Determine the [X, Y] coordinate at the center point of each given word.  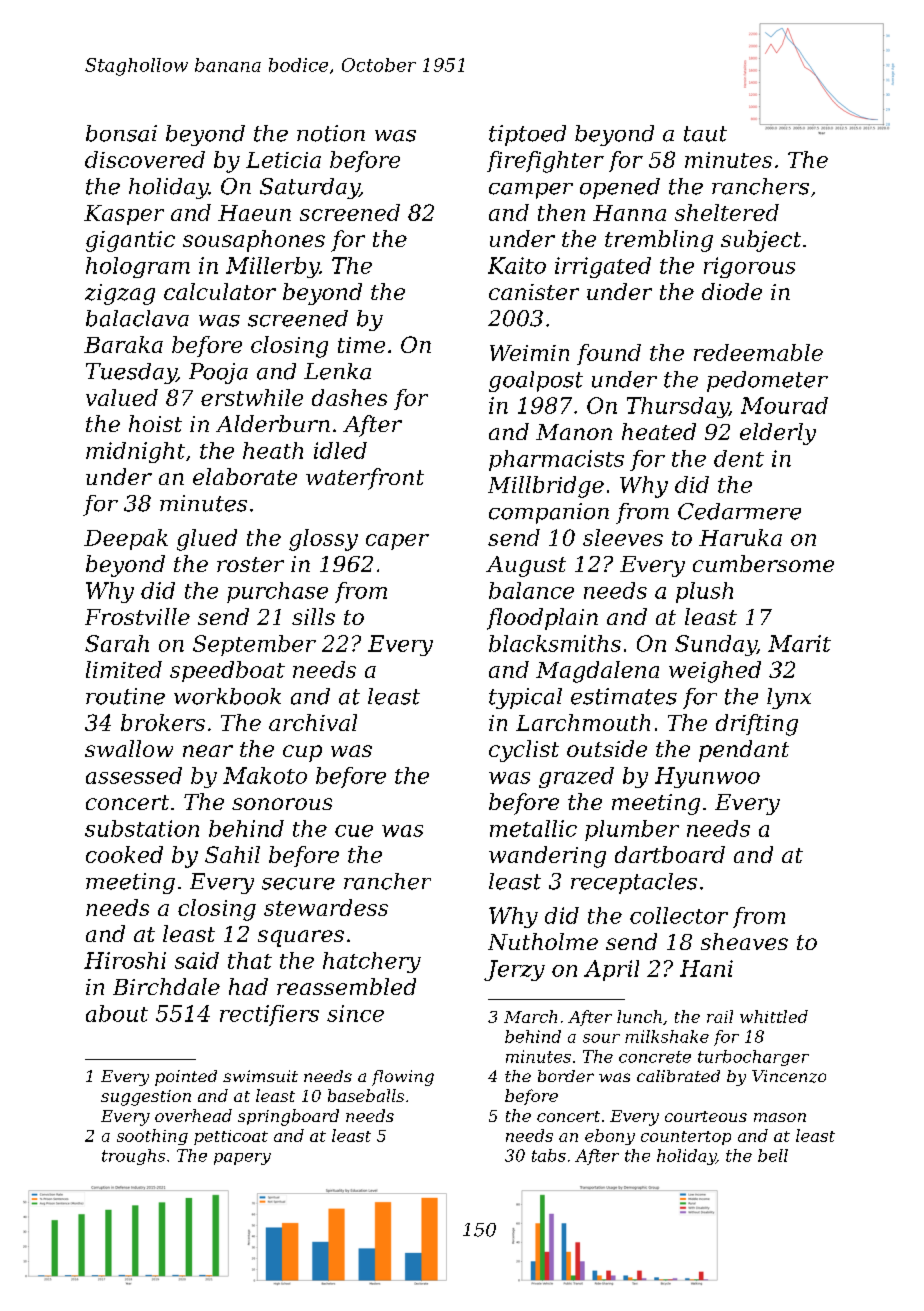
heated [659, 431]
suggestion [146, 1098]
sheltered [727, 212]
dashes [349, 397]
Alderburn [273, 423]
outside [607, 748]
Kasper [124, 215]
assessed [134, 775]
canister [534, 292]
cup [302, 753]
